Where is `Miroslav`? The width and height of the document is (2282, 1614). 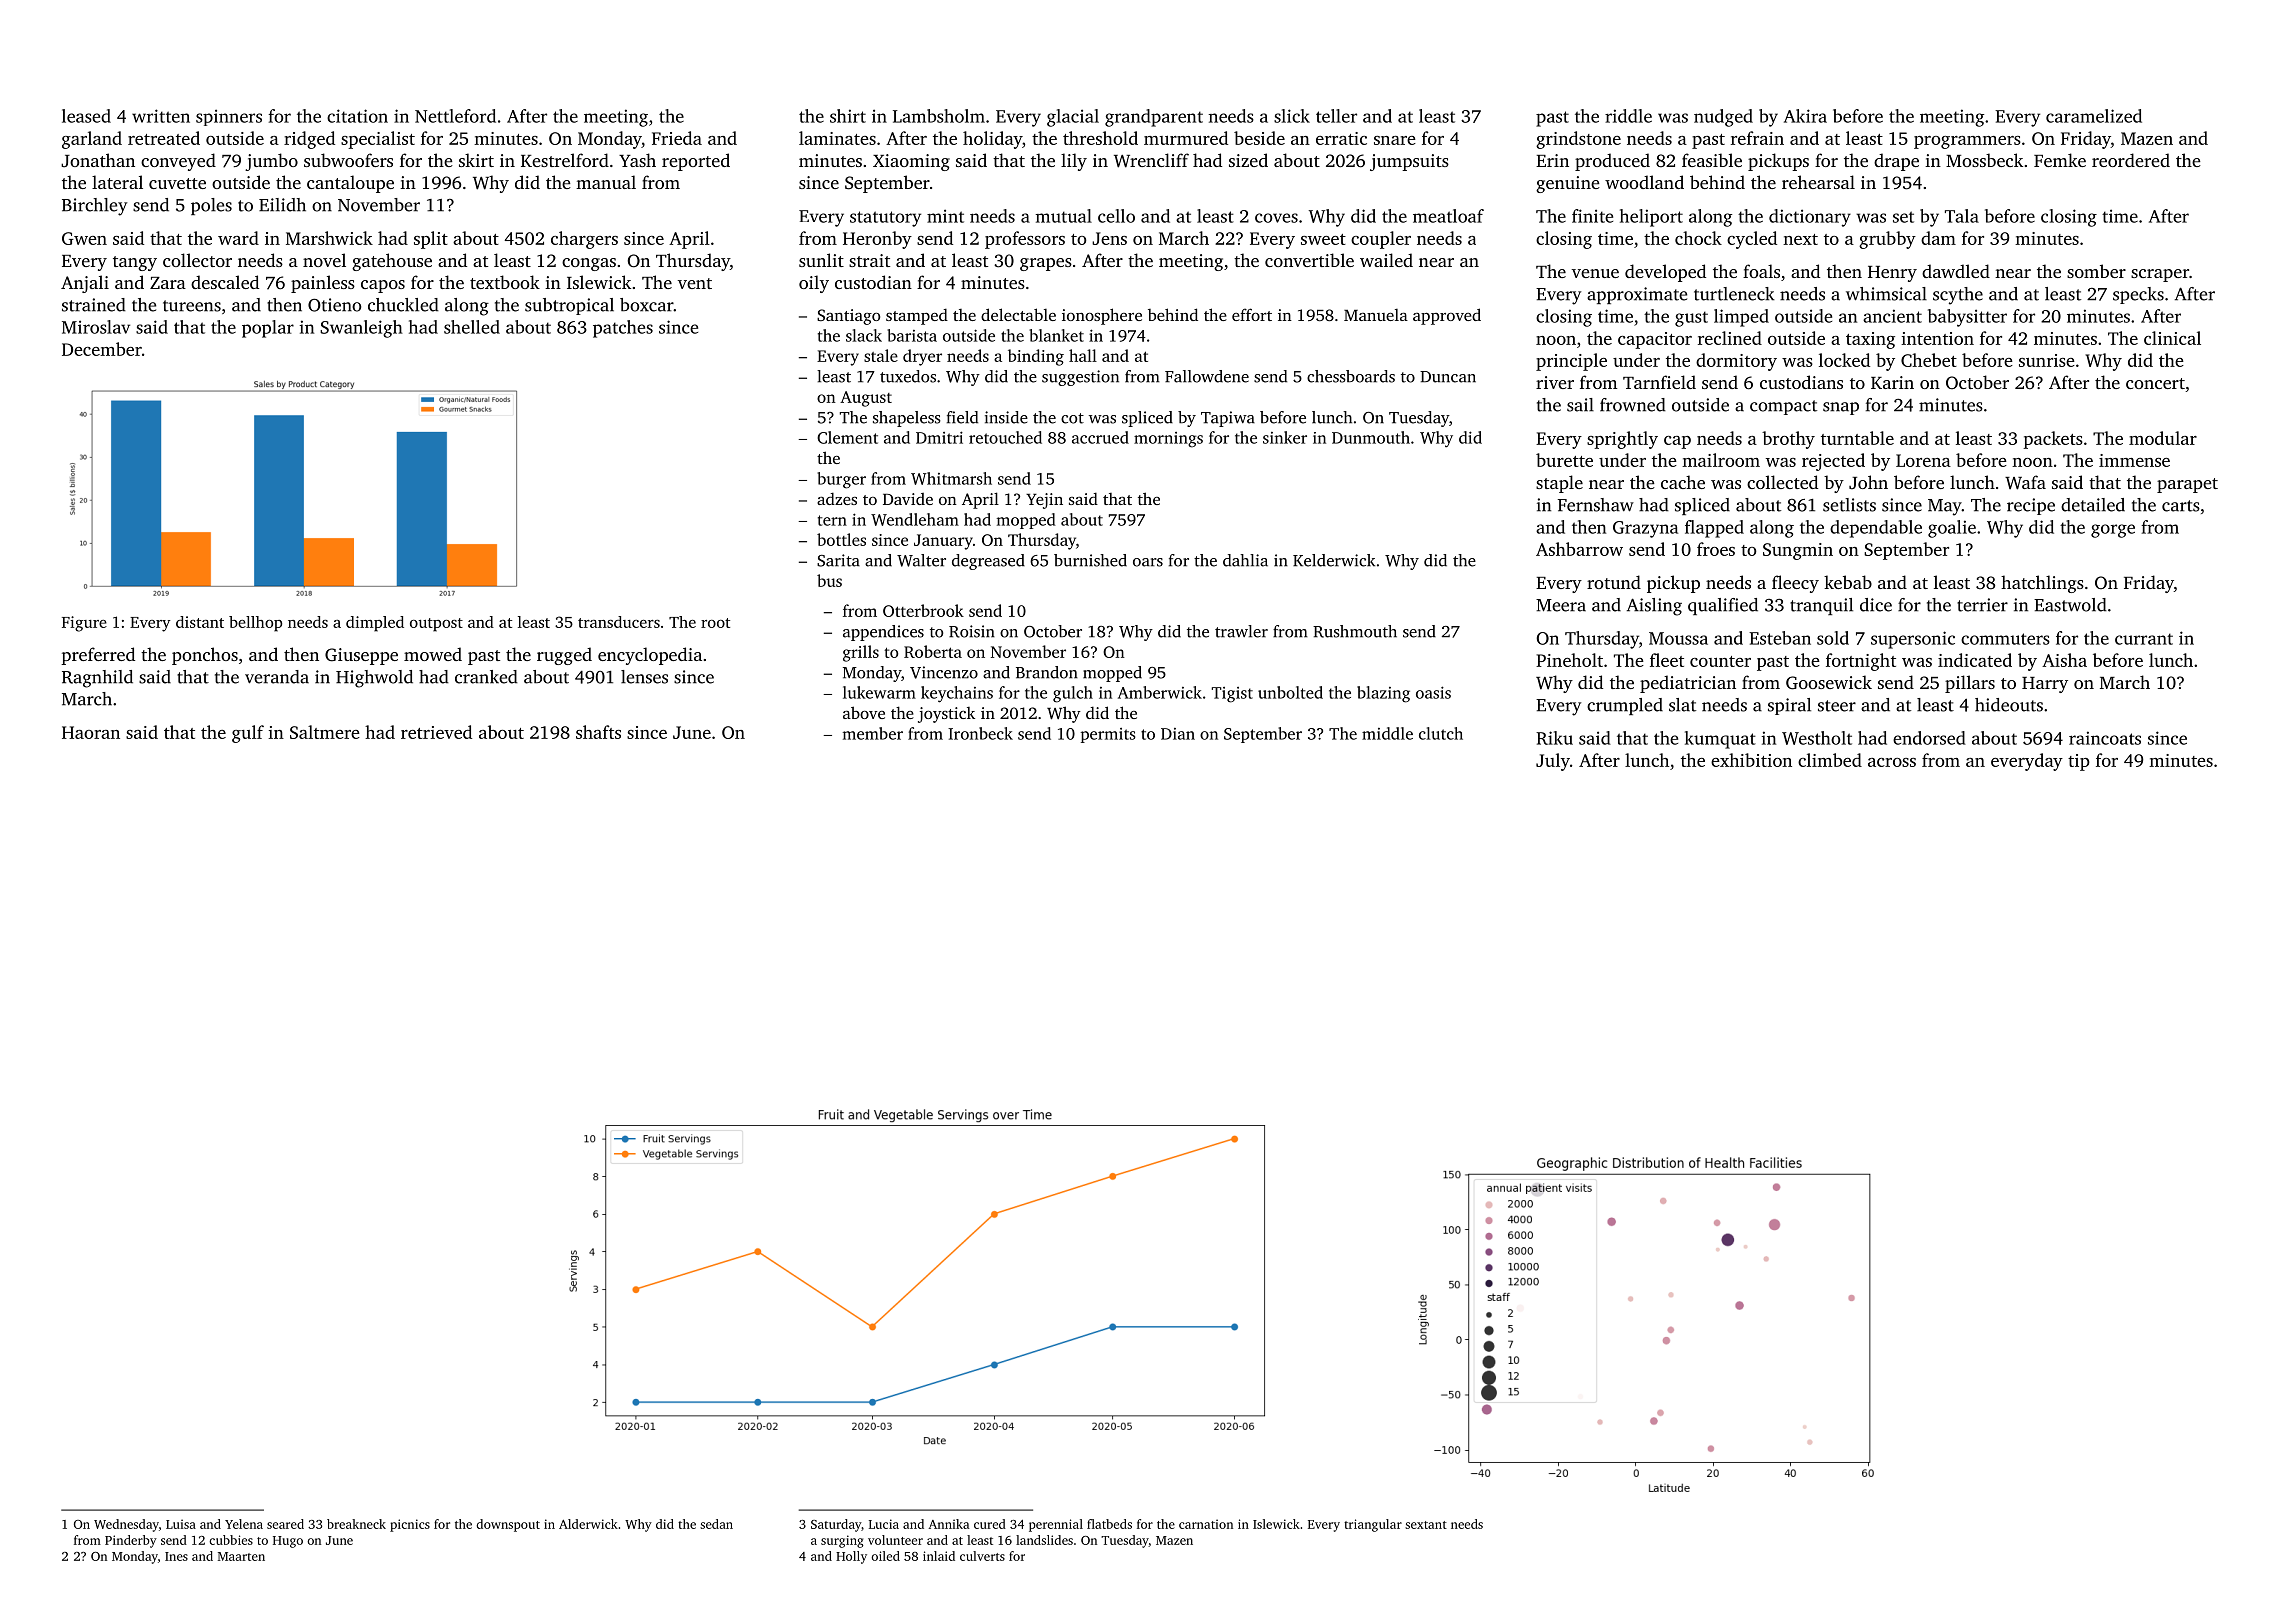
Miroslav is located at coordinates (96, 327).
